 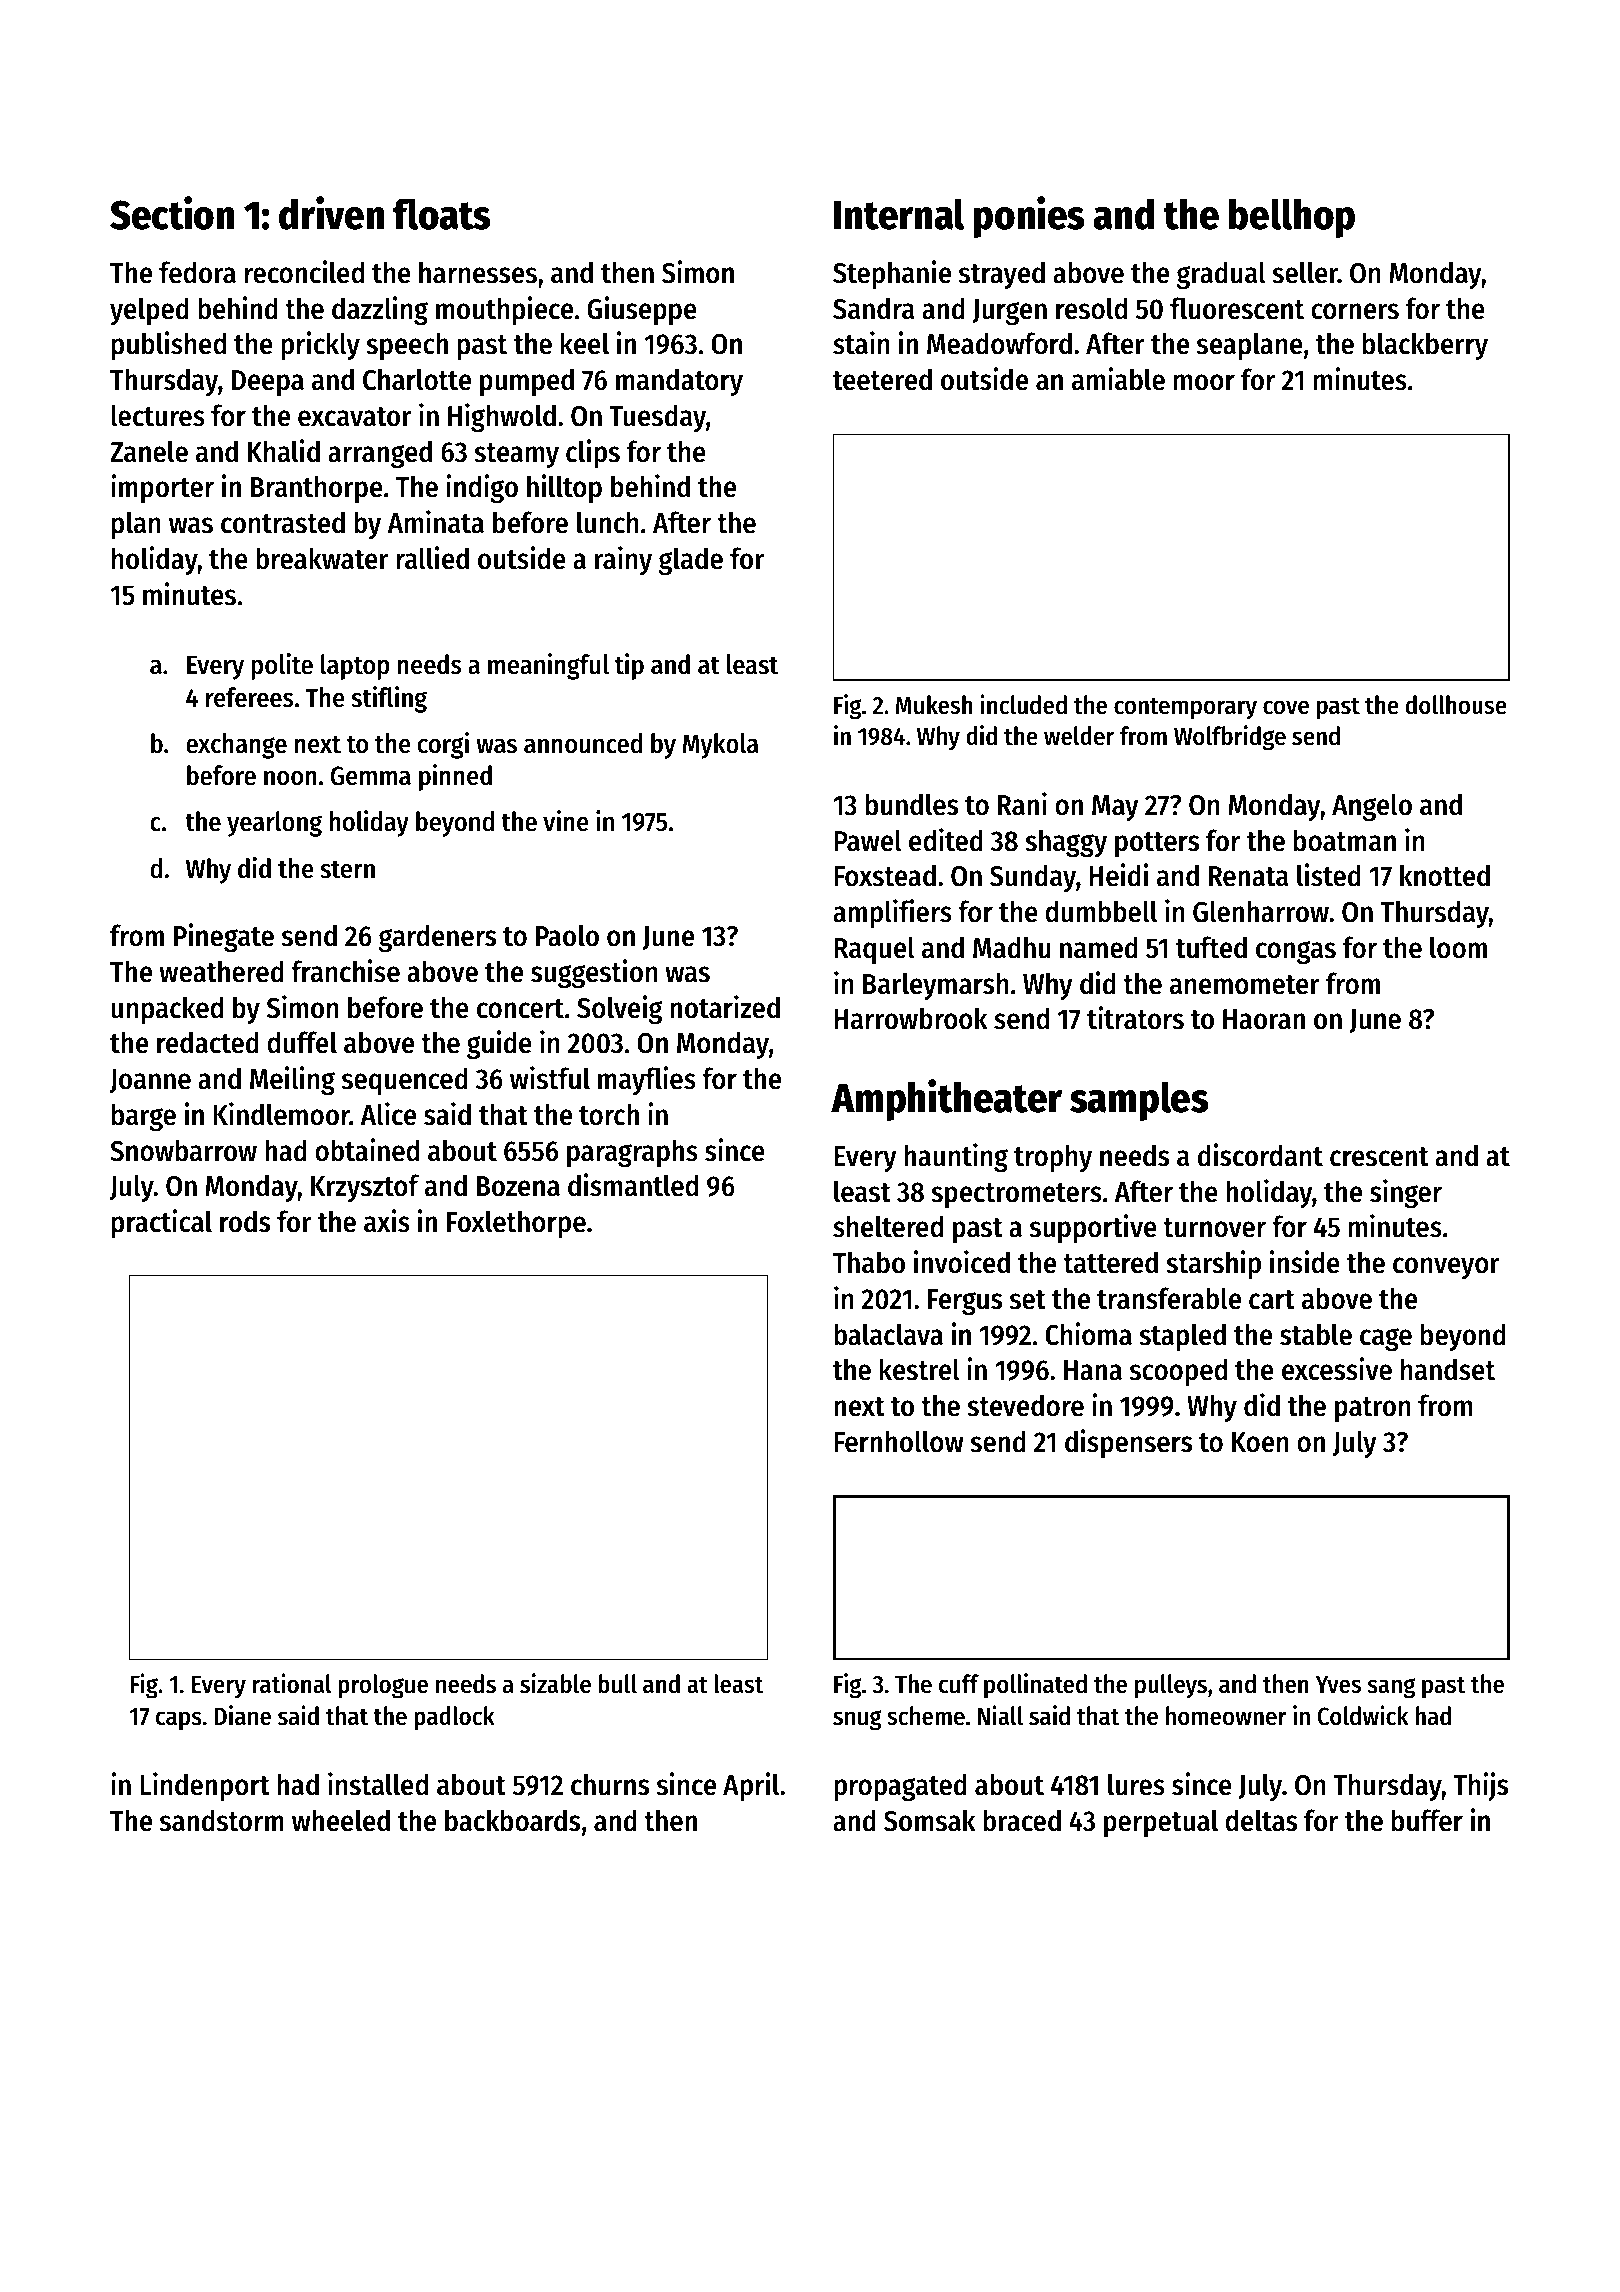 What do you see at coordinates (345, 971) in the page?
I see `franchise` at bounding box center [345, 971].
